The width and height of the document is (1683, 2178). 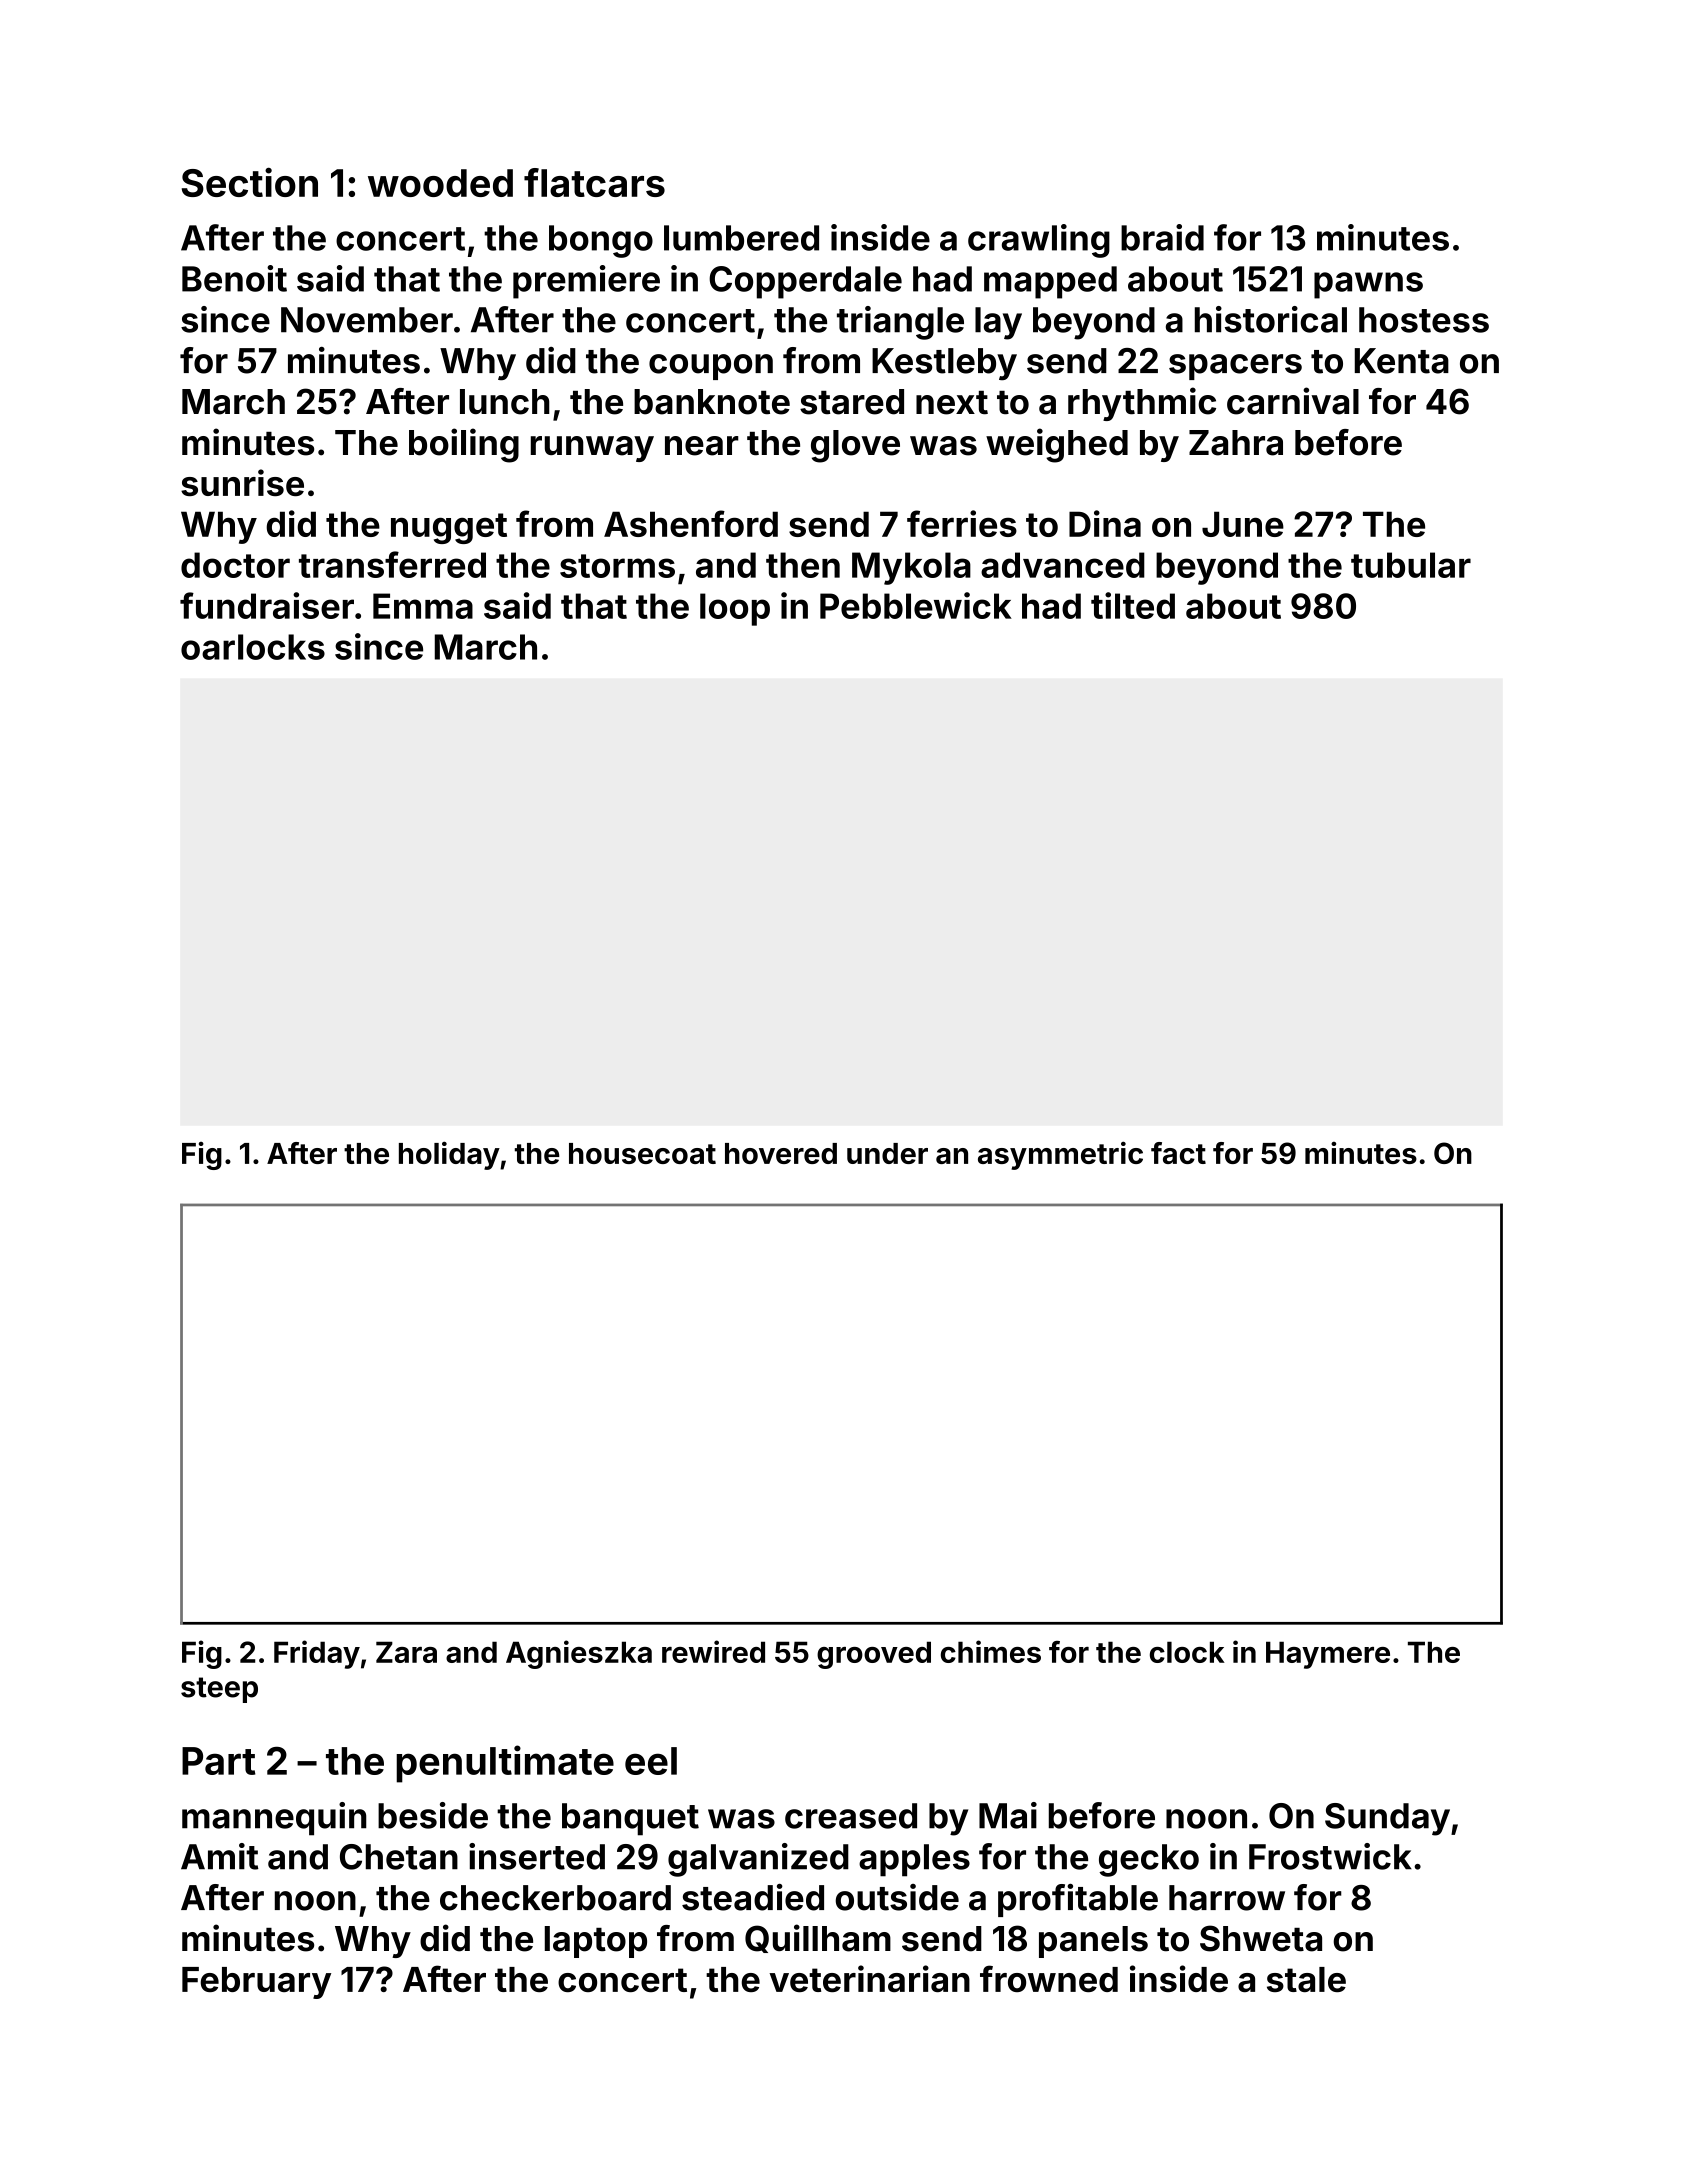 What do you see at coordinates (818, 1938) in the document?
I see `Quillham` at bounding box center [818, 1938].
